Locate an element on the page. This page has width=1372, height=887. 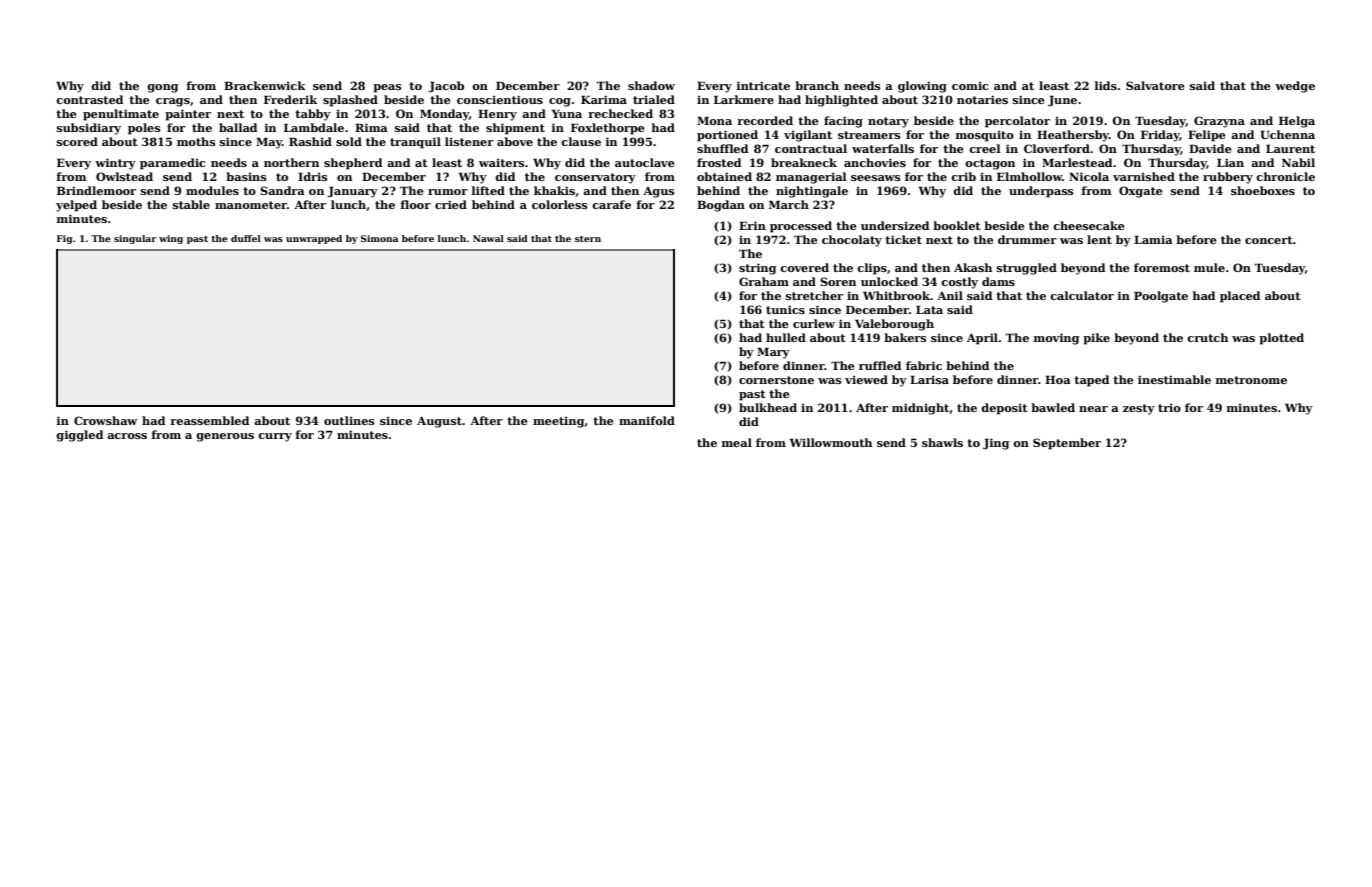
Mary is located at coordinates (773, 353).
